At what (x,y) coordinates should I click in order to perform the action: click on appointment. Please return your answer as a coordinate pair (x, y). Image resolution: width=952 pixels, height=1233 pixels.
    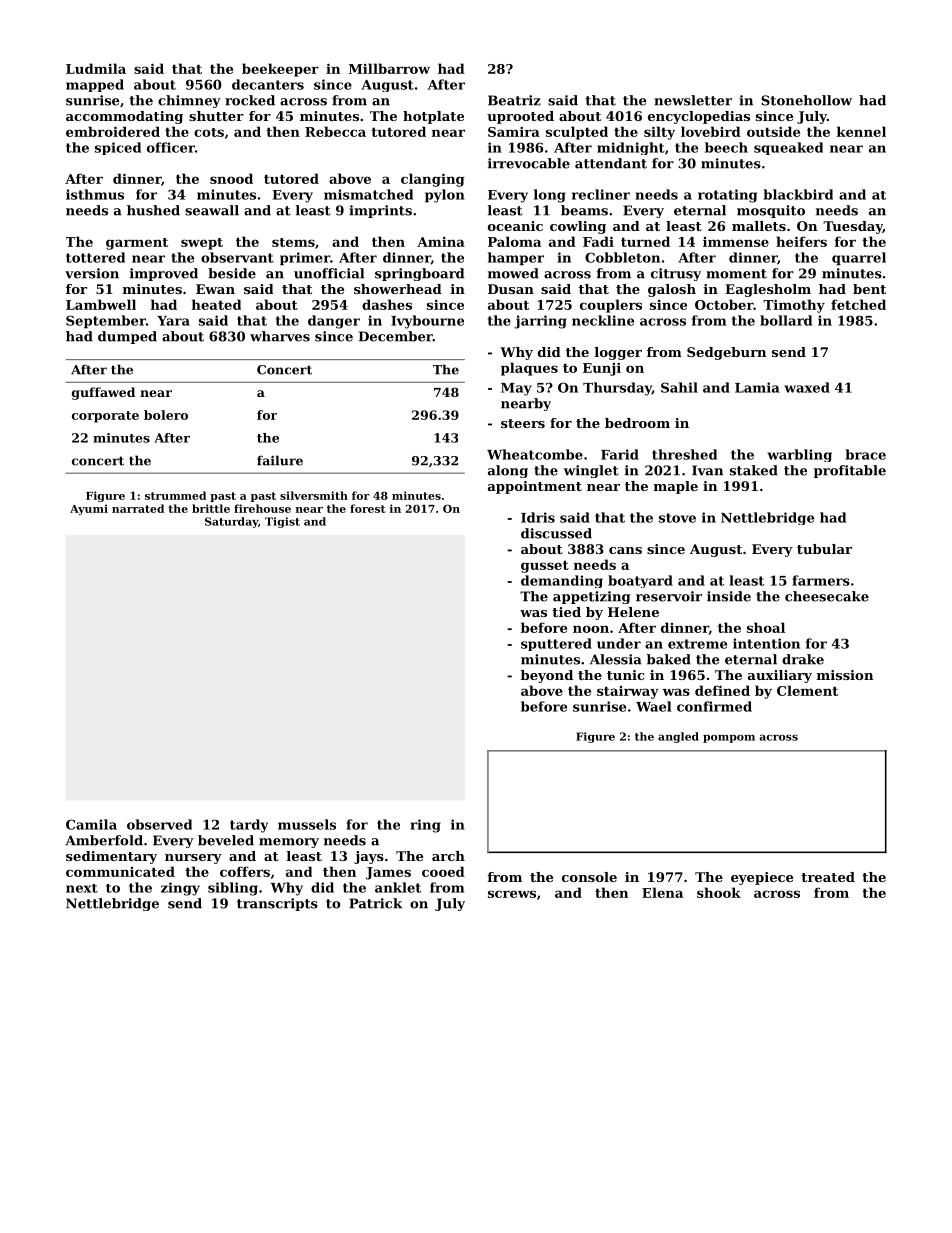
    Looking at the image, I should click on (535, 487).
